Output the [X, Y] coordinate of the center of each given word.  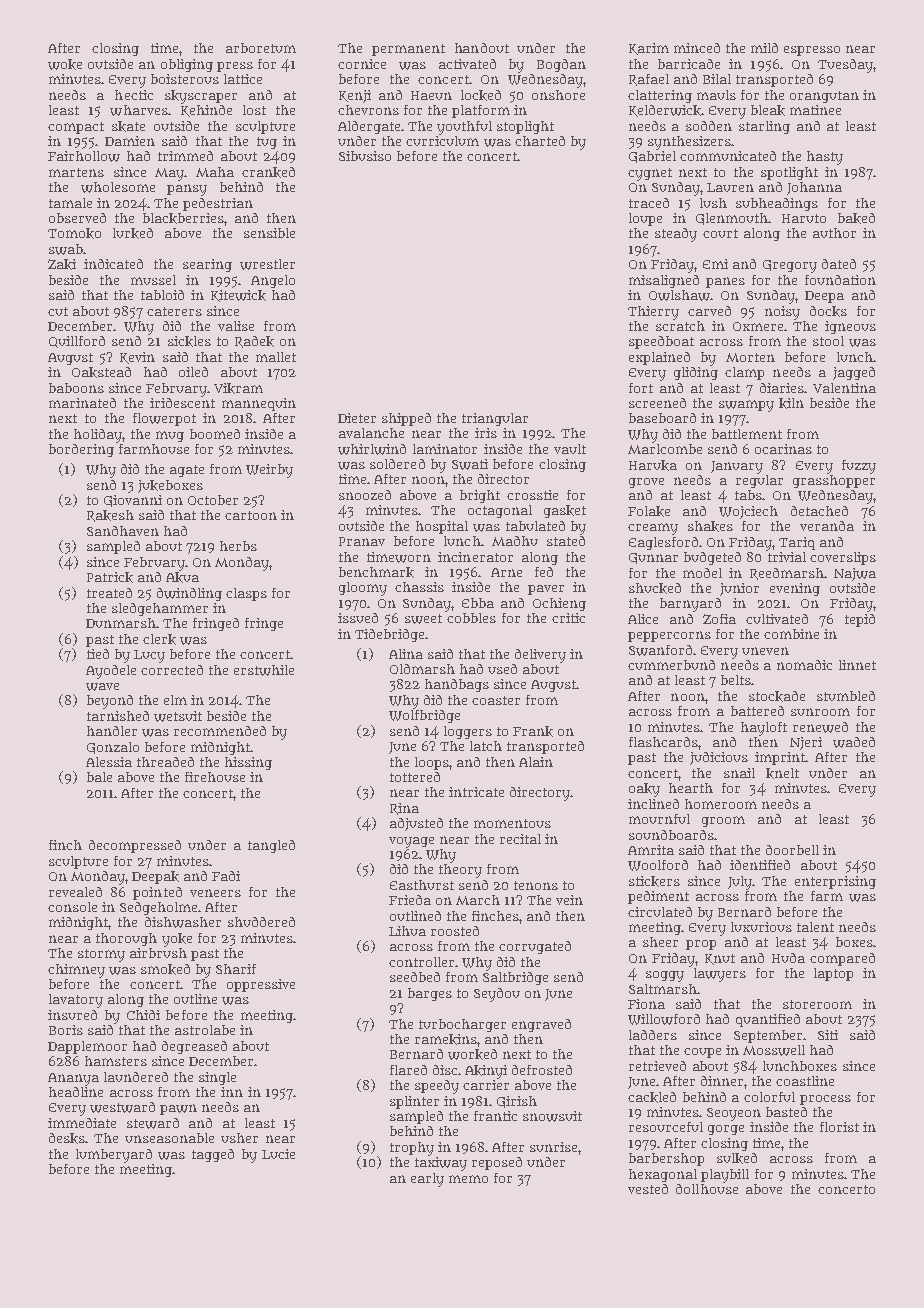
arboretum [261, 48]
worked [472, 1054]
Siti [828, 1035]
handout [482, 48]
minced [697, 48]
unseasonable [169, 1138]
